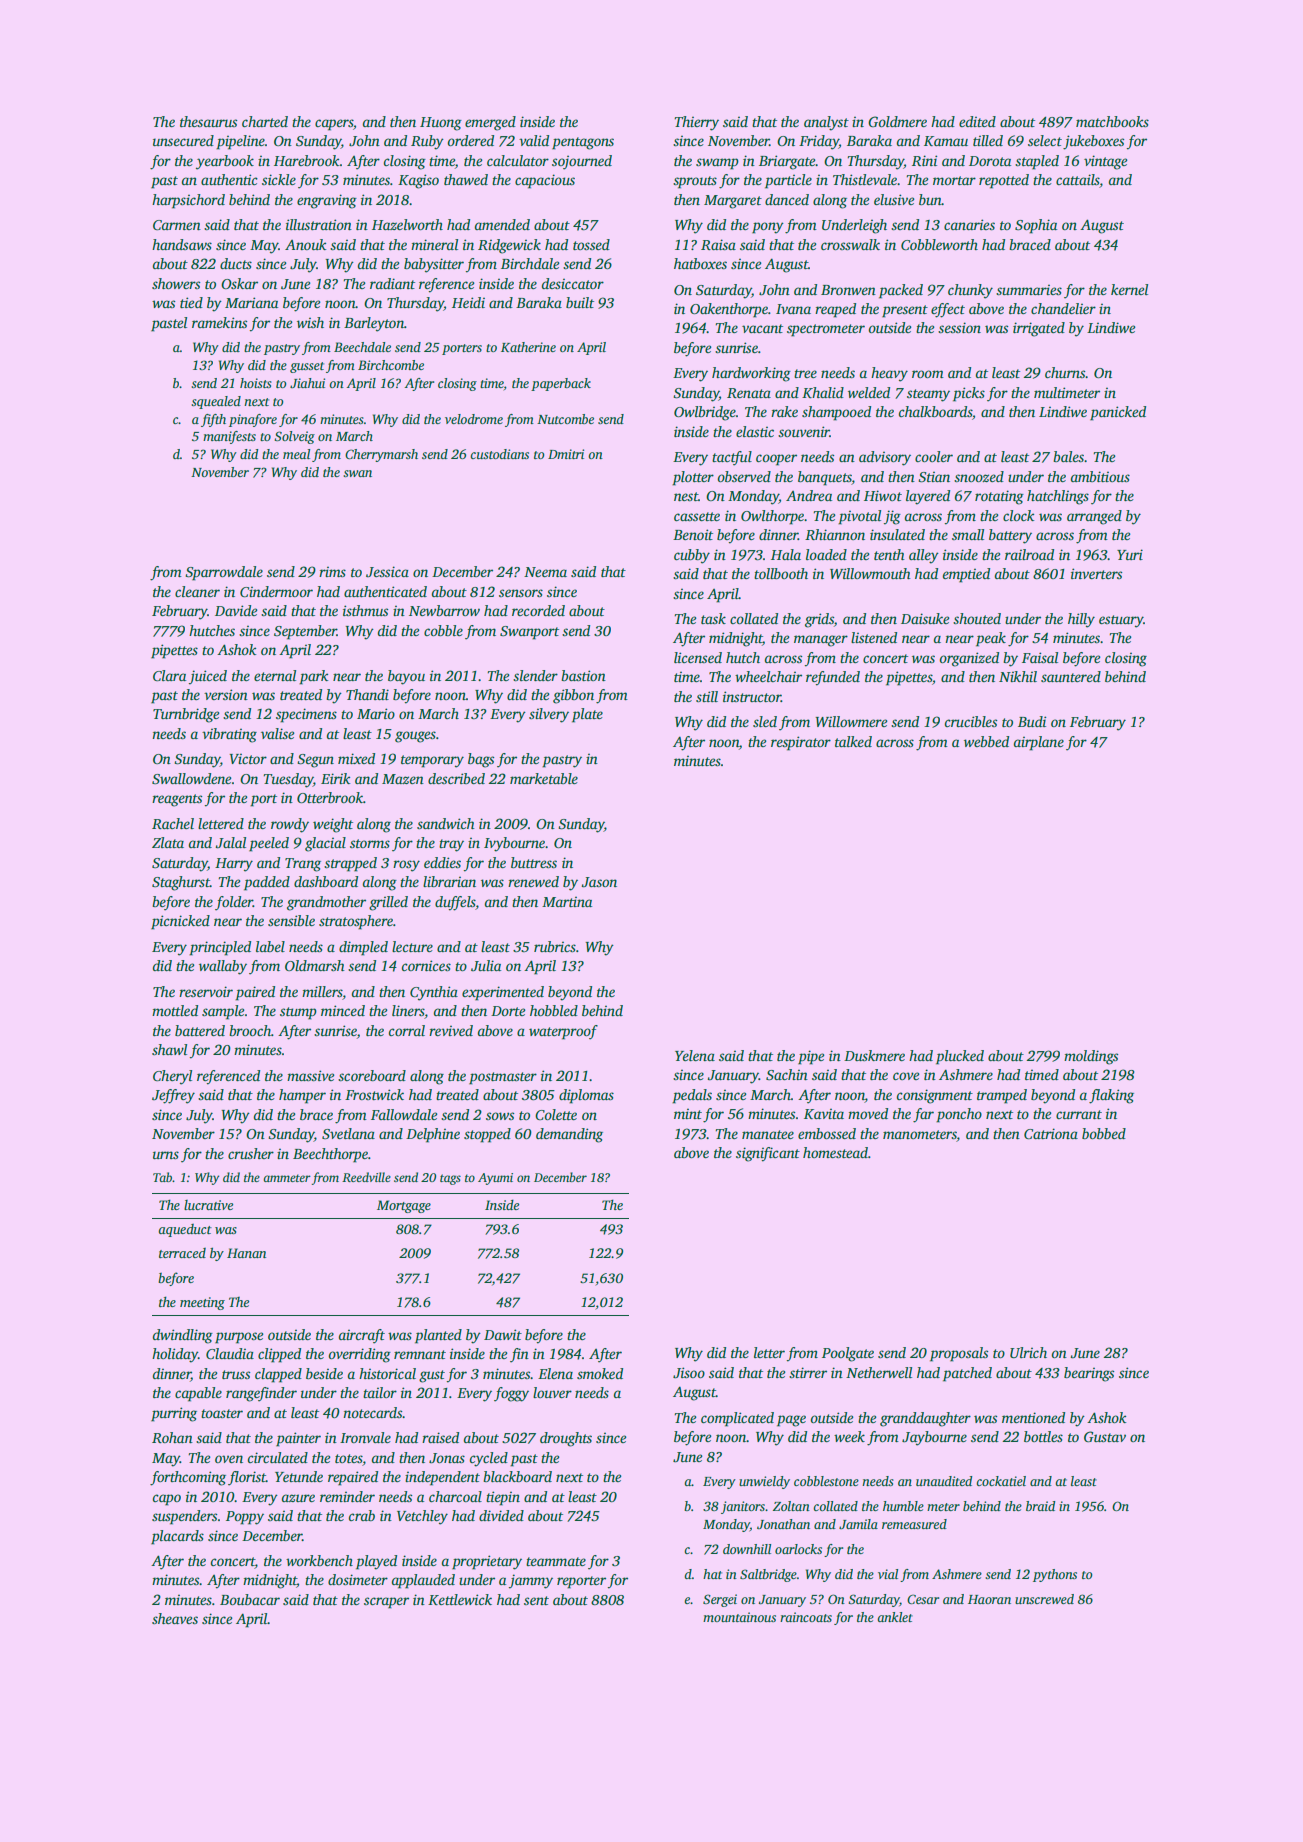 The width and height of the screenshot is (1303, 1842). I want to click on banquets, so click(825, 478).
